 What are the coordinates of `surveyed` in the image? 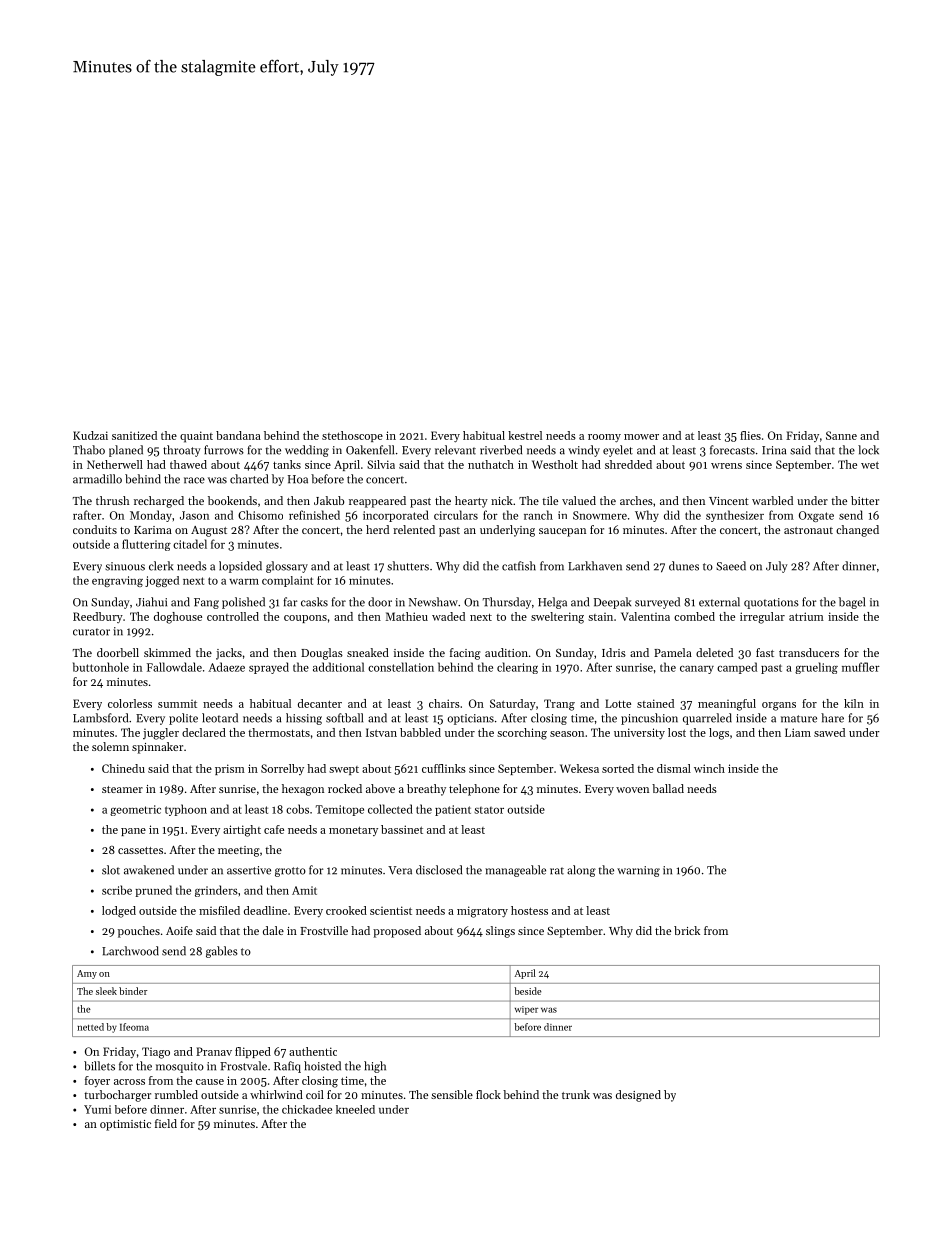 It's located at (657, 603).
